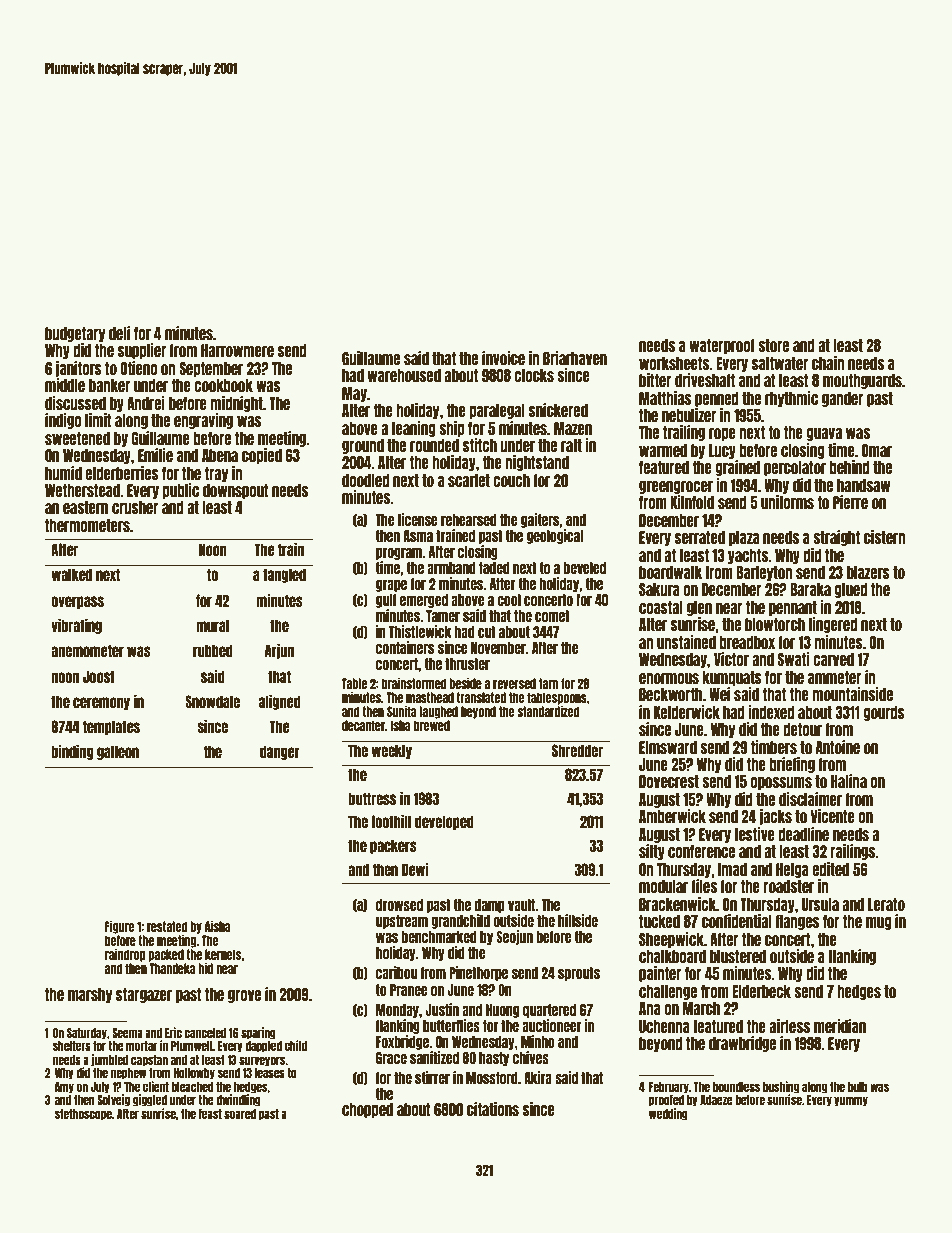 The height and width of the document is (1233, 952). What do you see at coordinates (674, 363) in the document?
I see `worksheets` at bounding box center [674, 363].
